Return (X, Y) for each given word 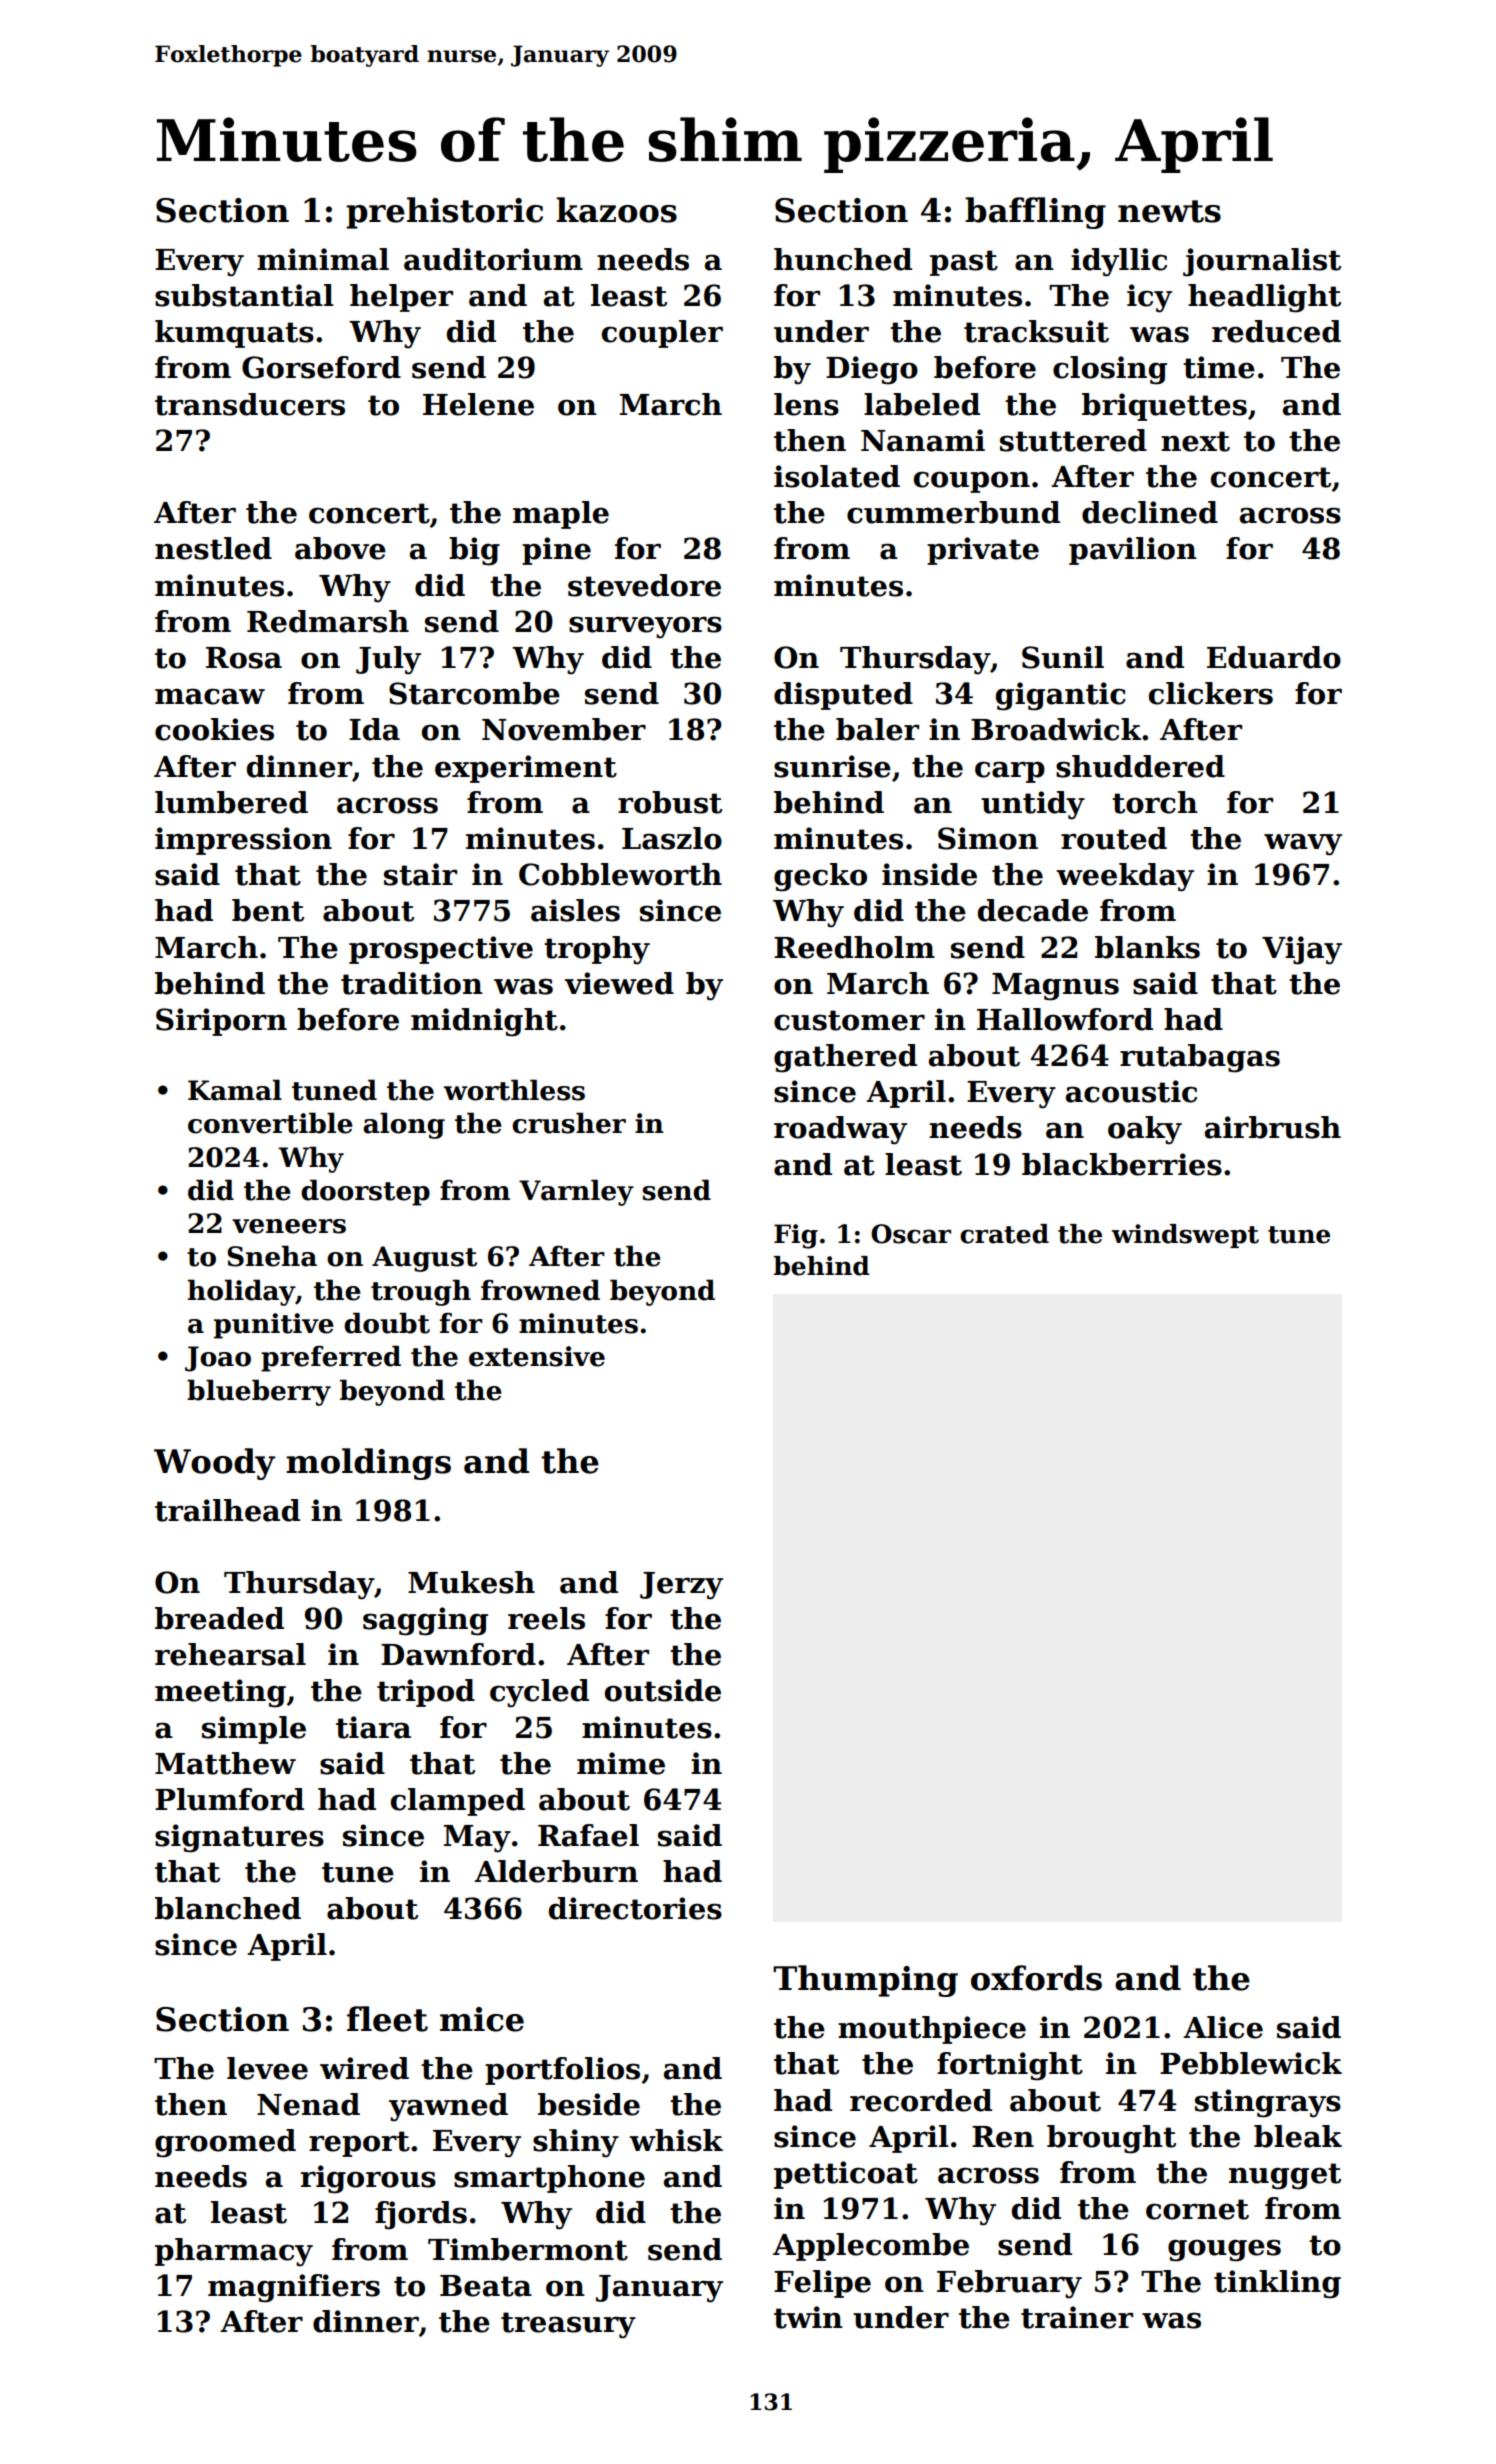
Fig (796, 1236)
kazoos (616, 210)
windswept (1185, 1236)
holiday (241, 1292)
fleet (387, 2019)
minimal (323, 259)
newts (1169, 211)
